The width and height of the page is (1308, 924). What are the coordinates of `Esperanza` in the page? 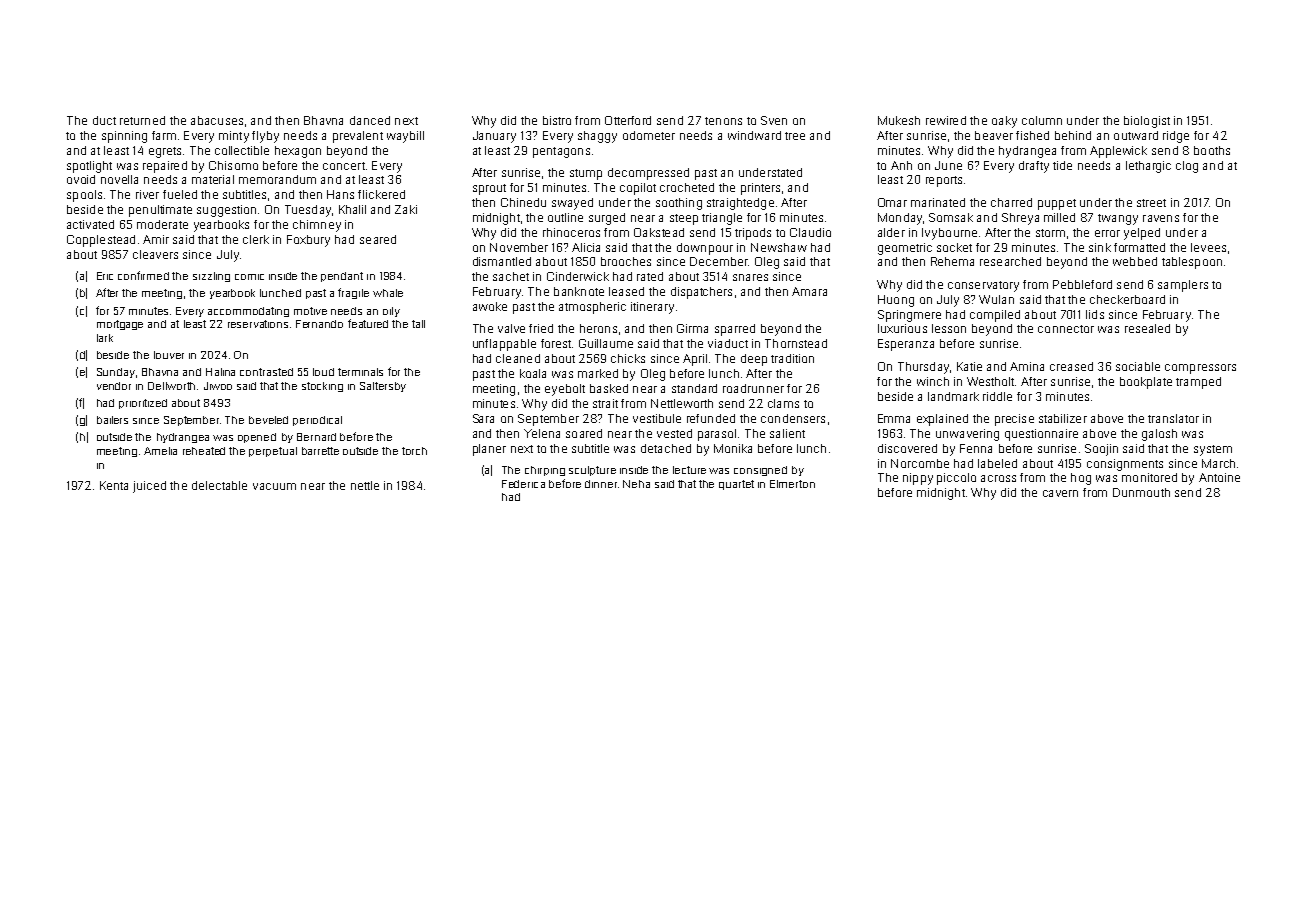 It's located at (906, 345).
